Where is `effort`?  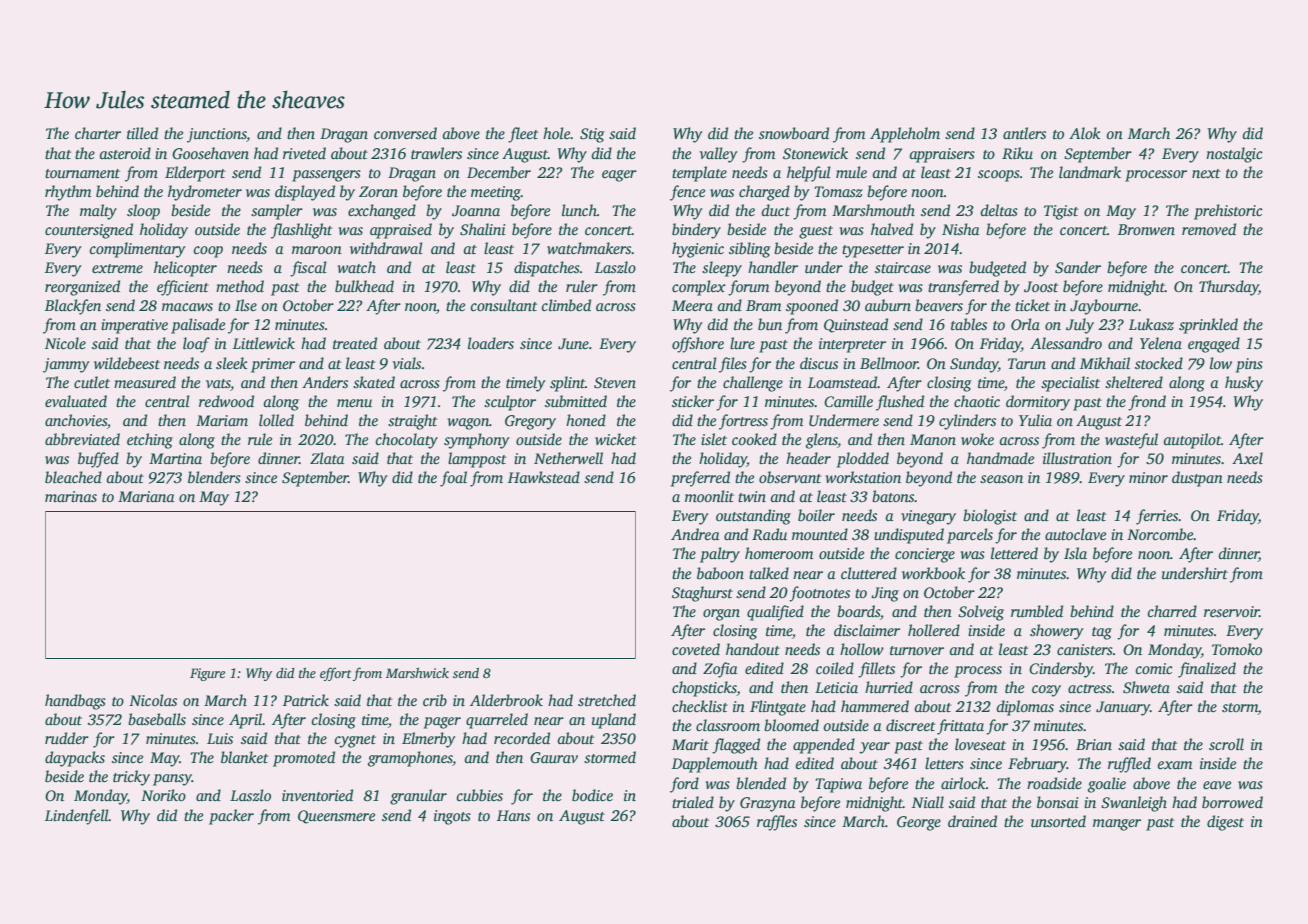 effort is located at coordinates (336, 674).
